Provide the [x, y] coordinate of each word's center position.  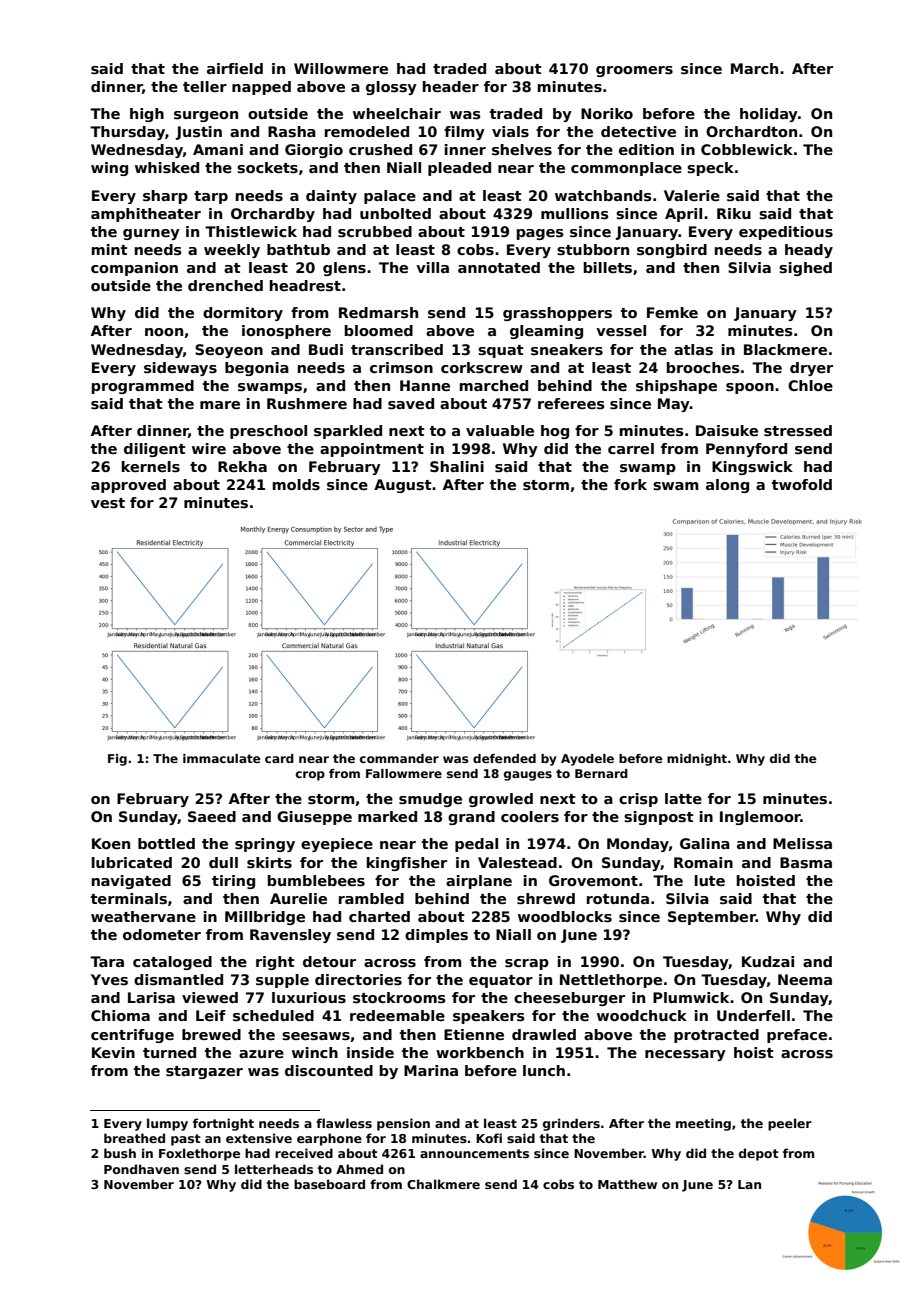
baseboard [329, 1184]
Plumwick [691, 997]
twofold [802, 484]
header [451, 86]
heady [809, 251]
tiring [233, 882]
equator [501, 981]
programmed [143, 387]
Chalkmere [443, 1184]
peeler [790, 1124]
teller [205, 86]
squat [501, 351]
